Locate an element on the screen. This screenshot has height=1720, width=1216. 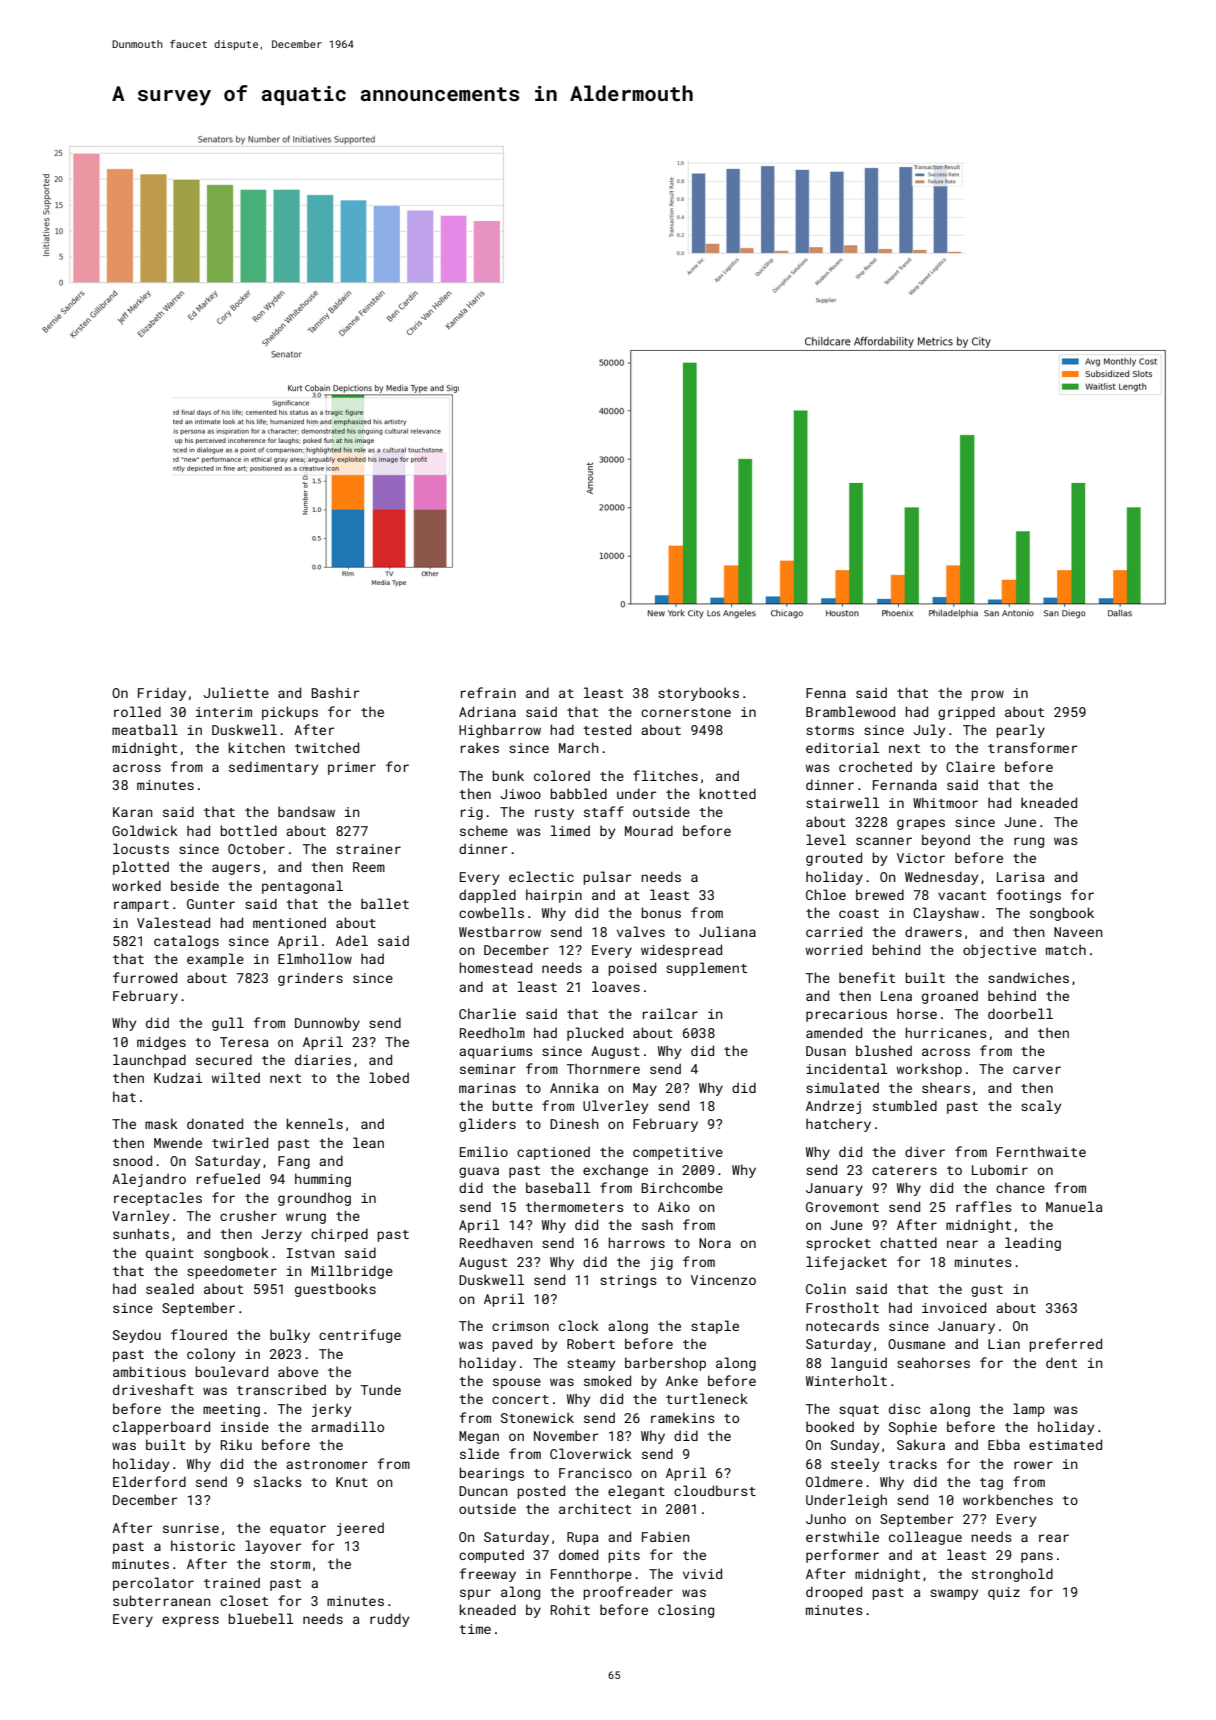
babbled is located at coordinates (578, 793).
